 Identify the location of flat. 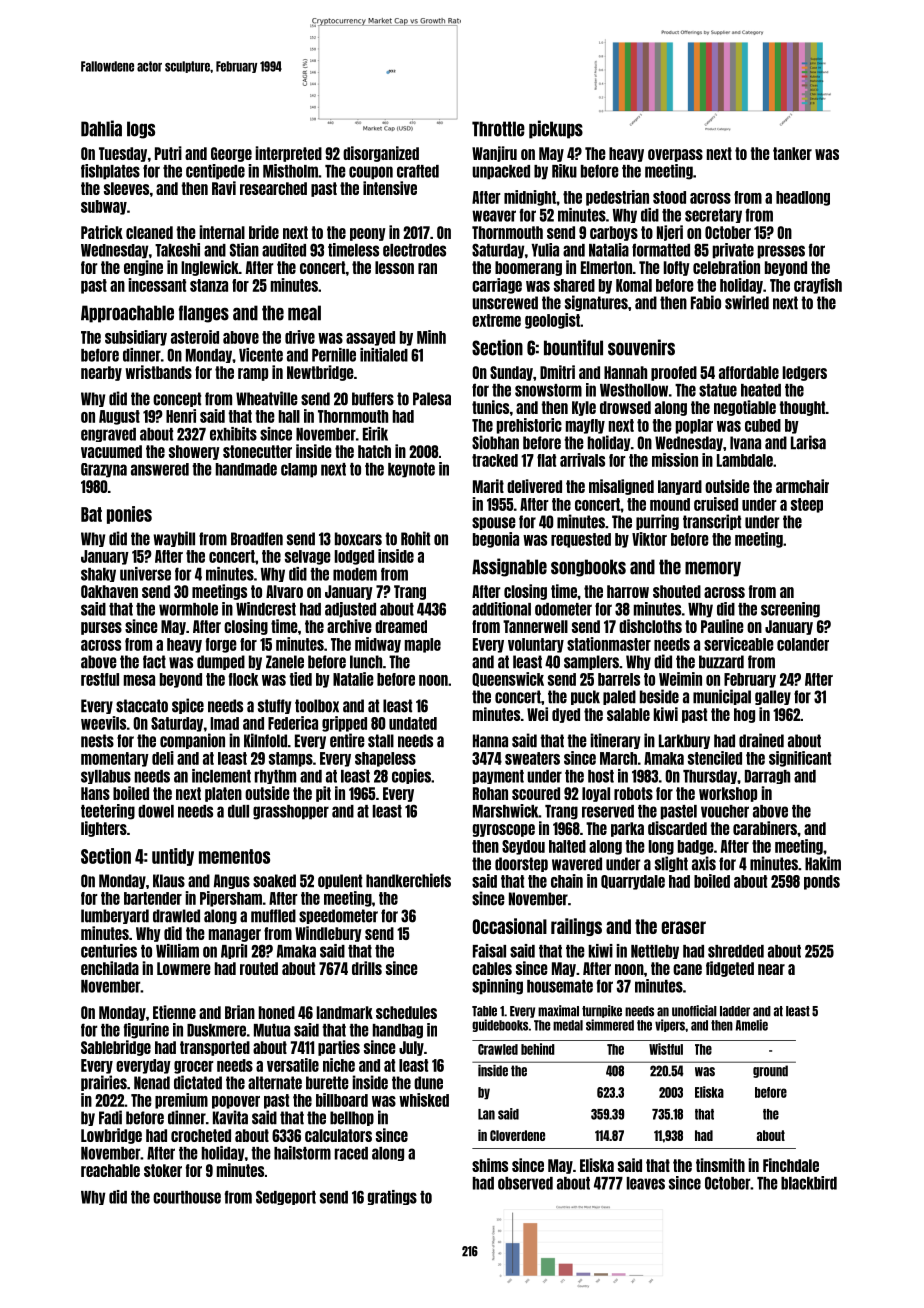
(546, 460).
